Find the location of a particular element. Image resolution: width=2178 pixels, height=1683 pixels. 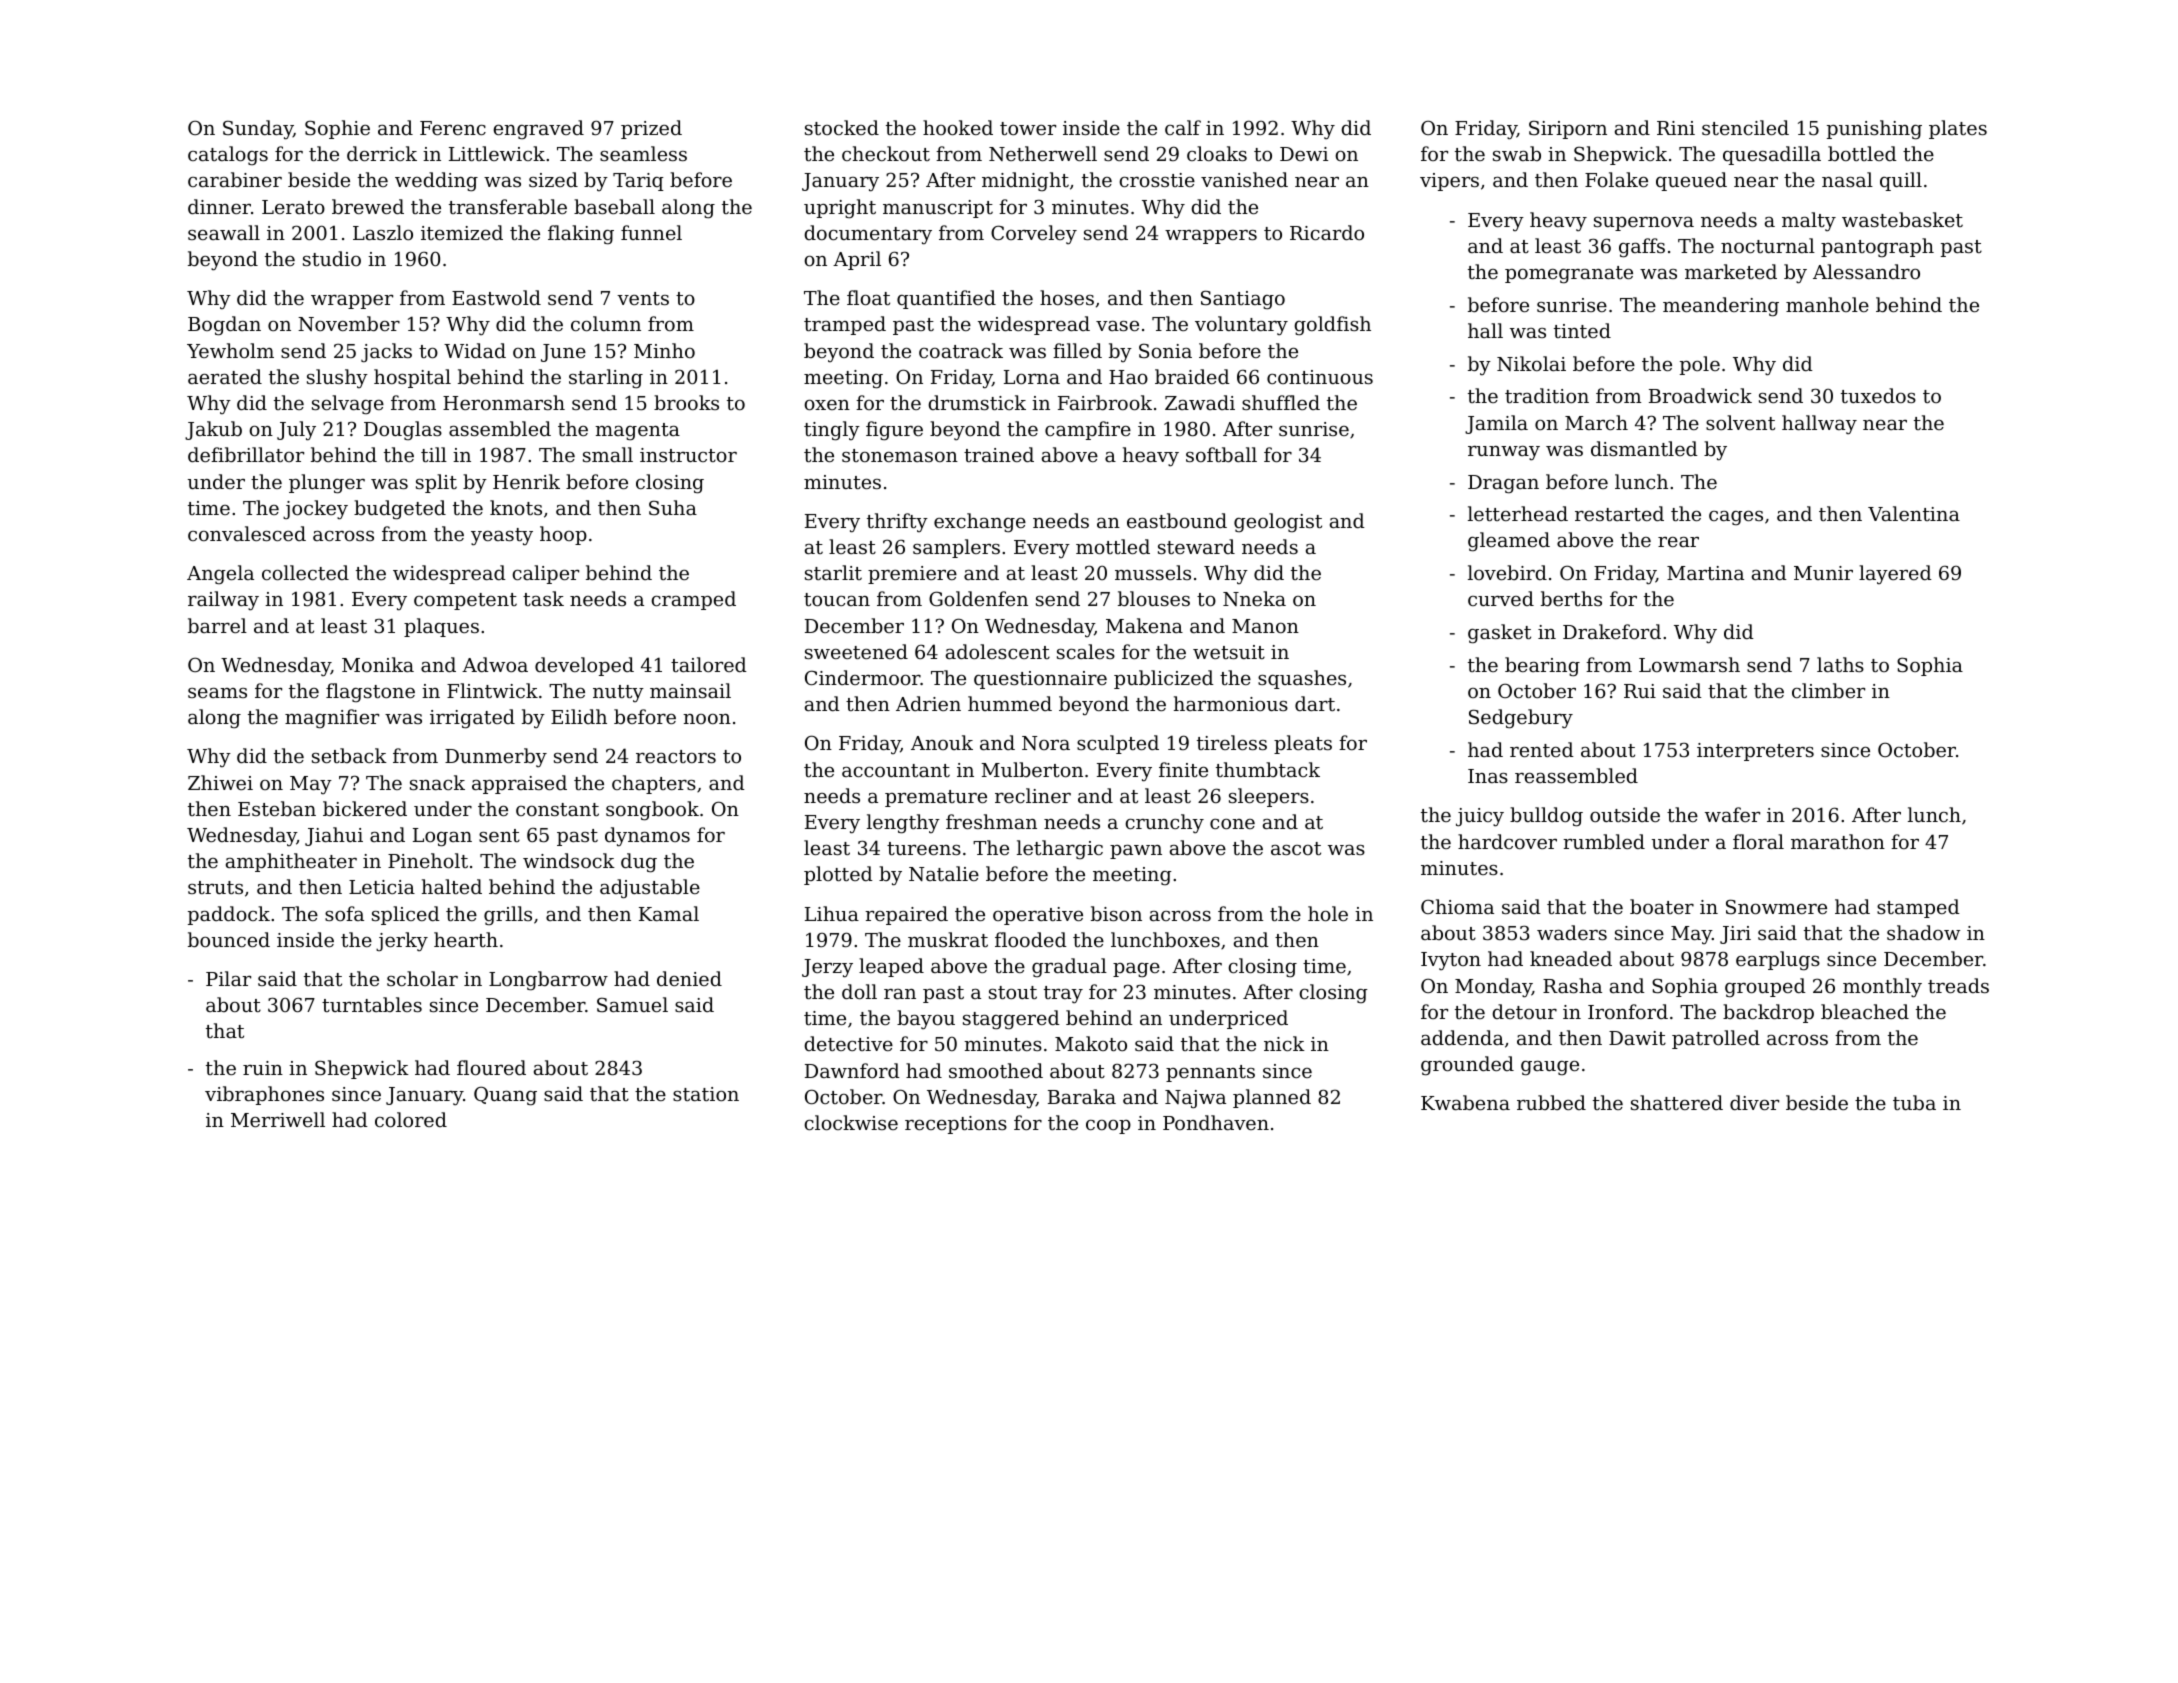

hoses is located at coordinates (1067, 297).
